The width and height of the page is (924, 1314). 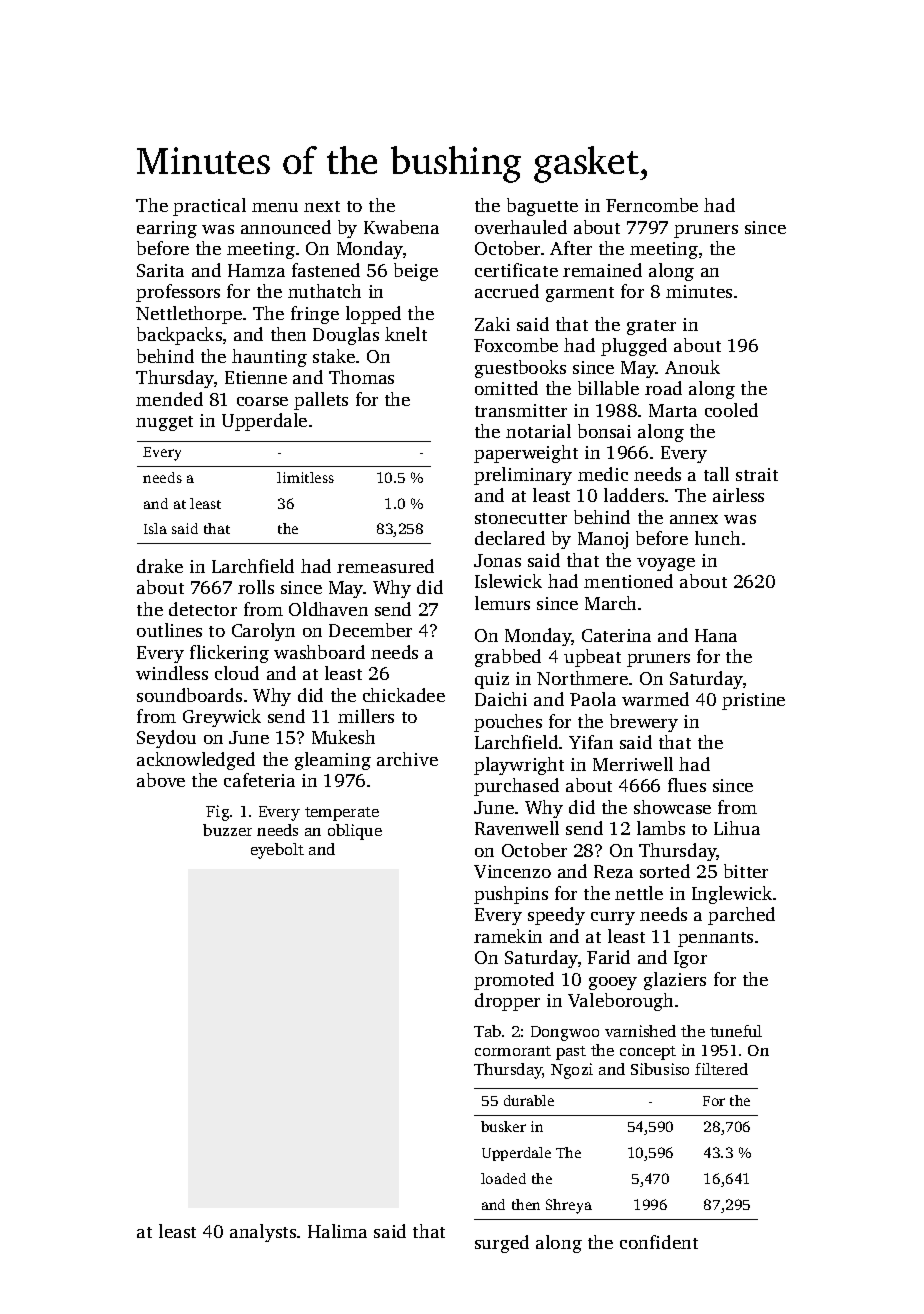 What do you see at coordinates (277, 851) in the page?
I see `eyebolt` at bounding box center [277, 851].
